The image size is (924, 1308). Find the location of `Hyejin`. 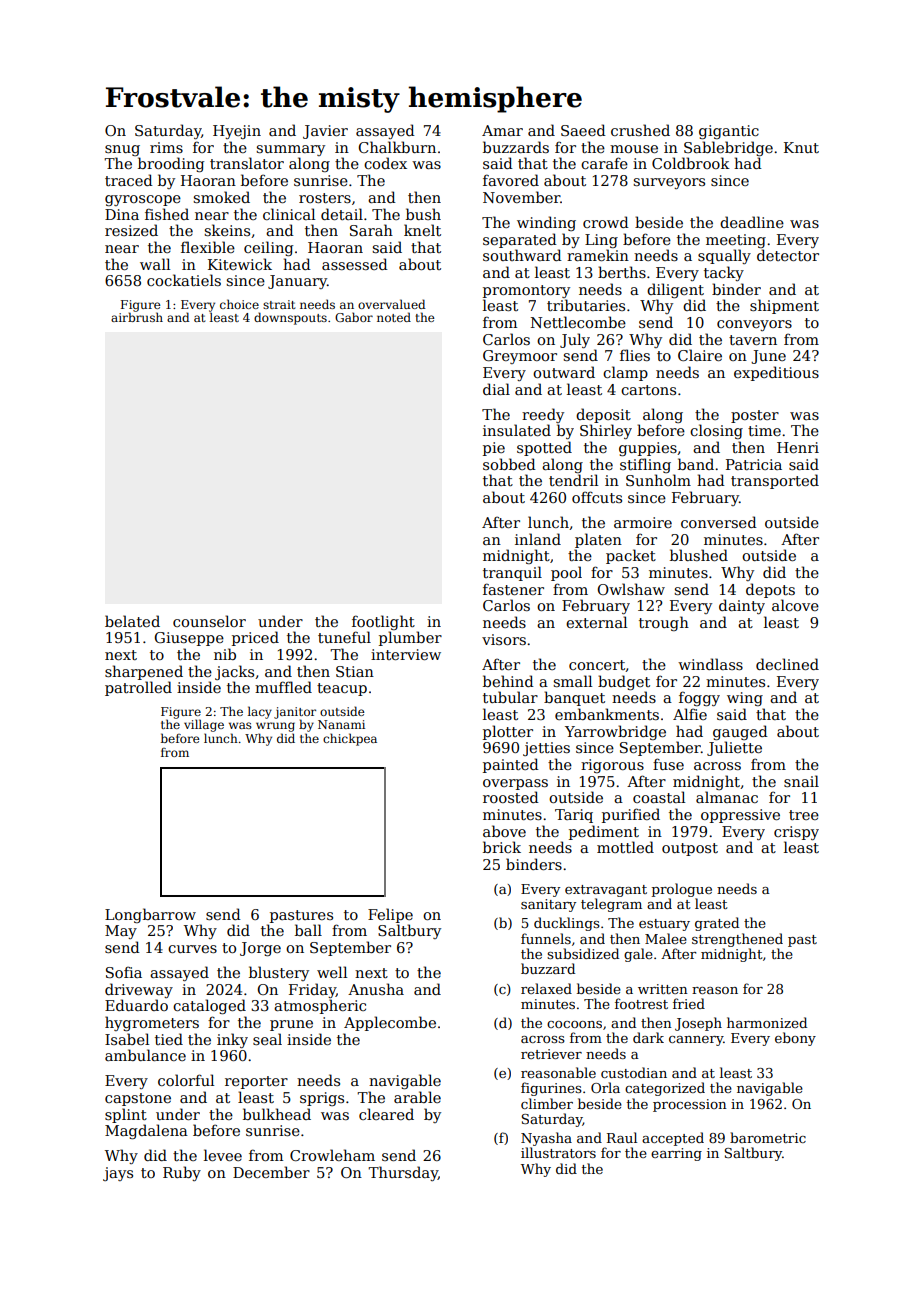

Hyejin is located at coordinates (237, 132).
